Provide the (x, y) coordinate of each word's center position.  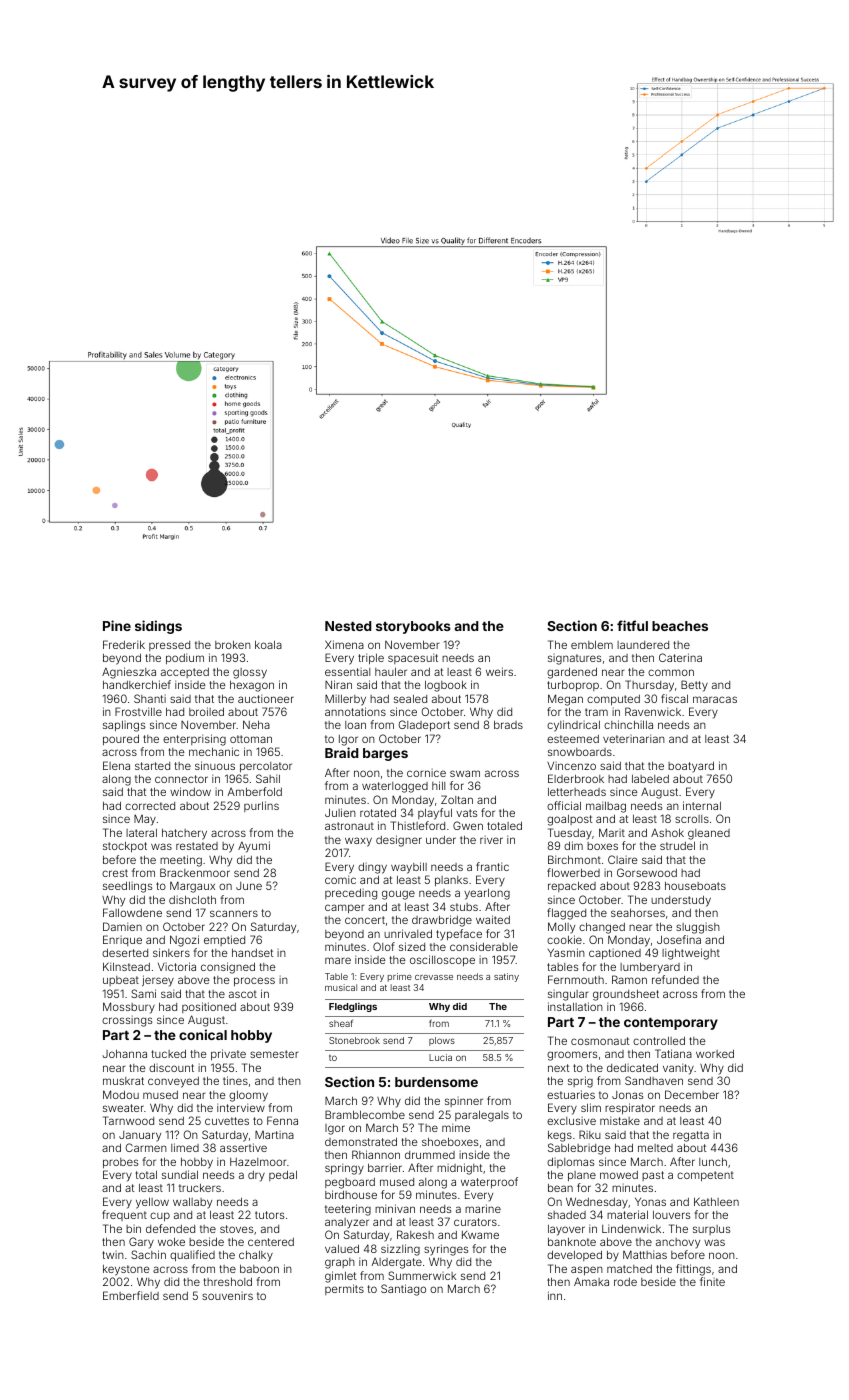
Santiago (403, 1290)
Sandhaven (654, 1080)
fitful (632, 625)
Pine (117, 625)
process (254, 981)
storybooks (413, 627)
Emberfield (131, 1295)
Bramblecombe (365, 1114)
